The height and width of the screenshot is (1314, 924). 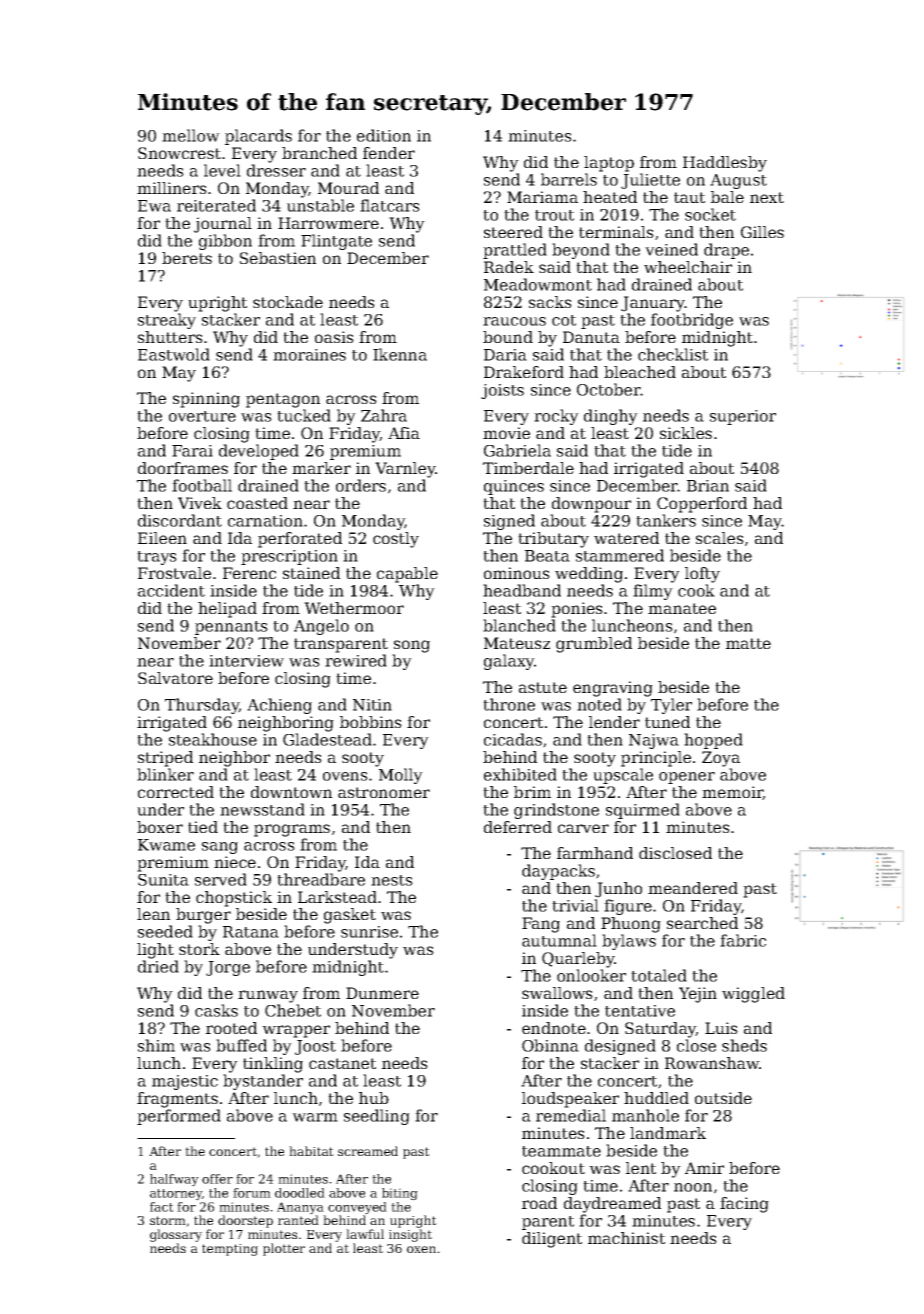 I want to click on Obinna, so click(x=550, y=1045).
